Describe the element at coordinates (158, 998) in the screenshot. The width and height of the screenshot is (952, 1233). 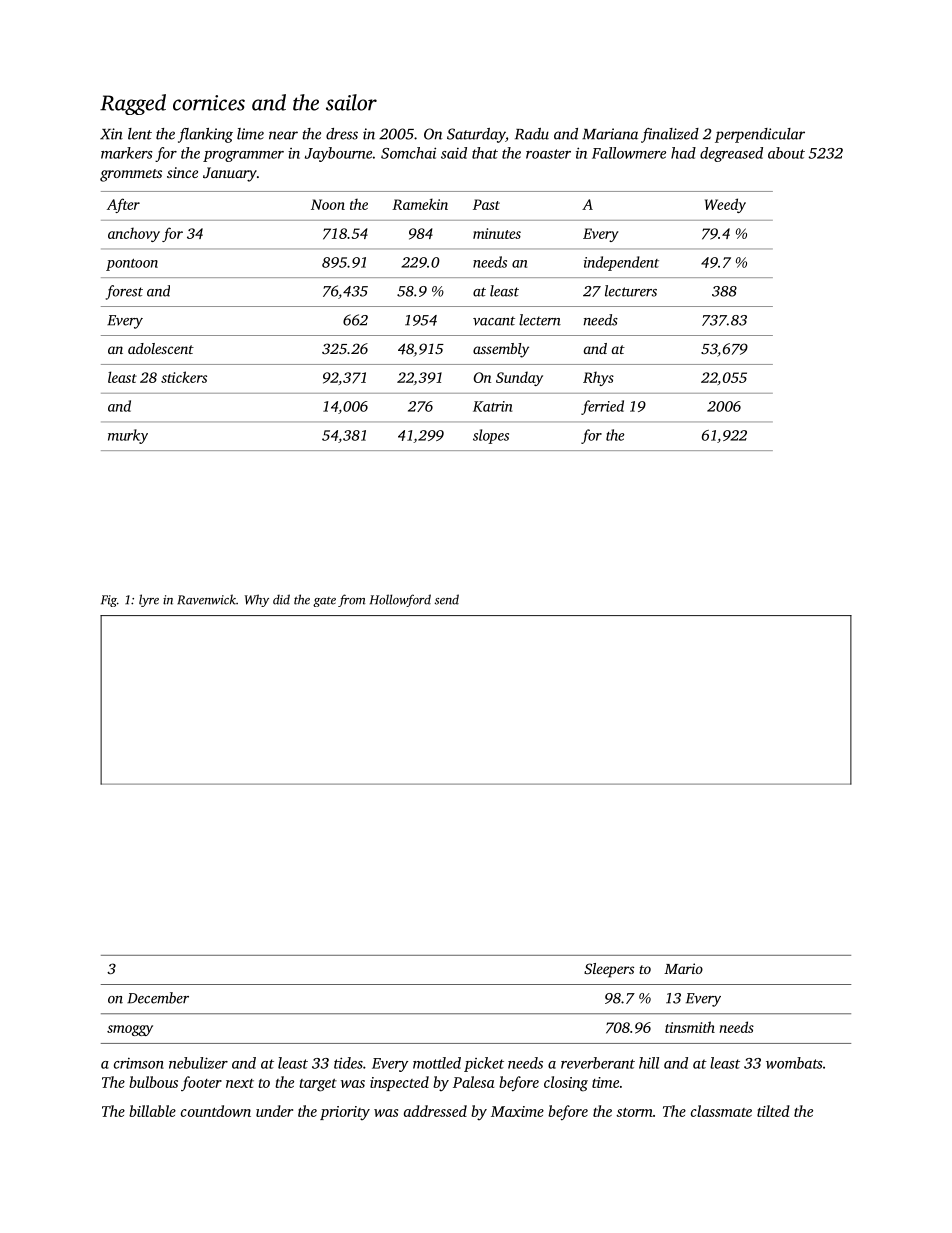
I see `December` at that location.
